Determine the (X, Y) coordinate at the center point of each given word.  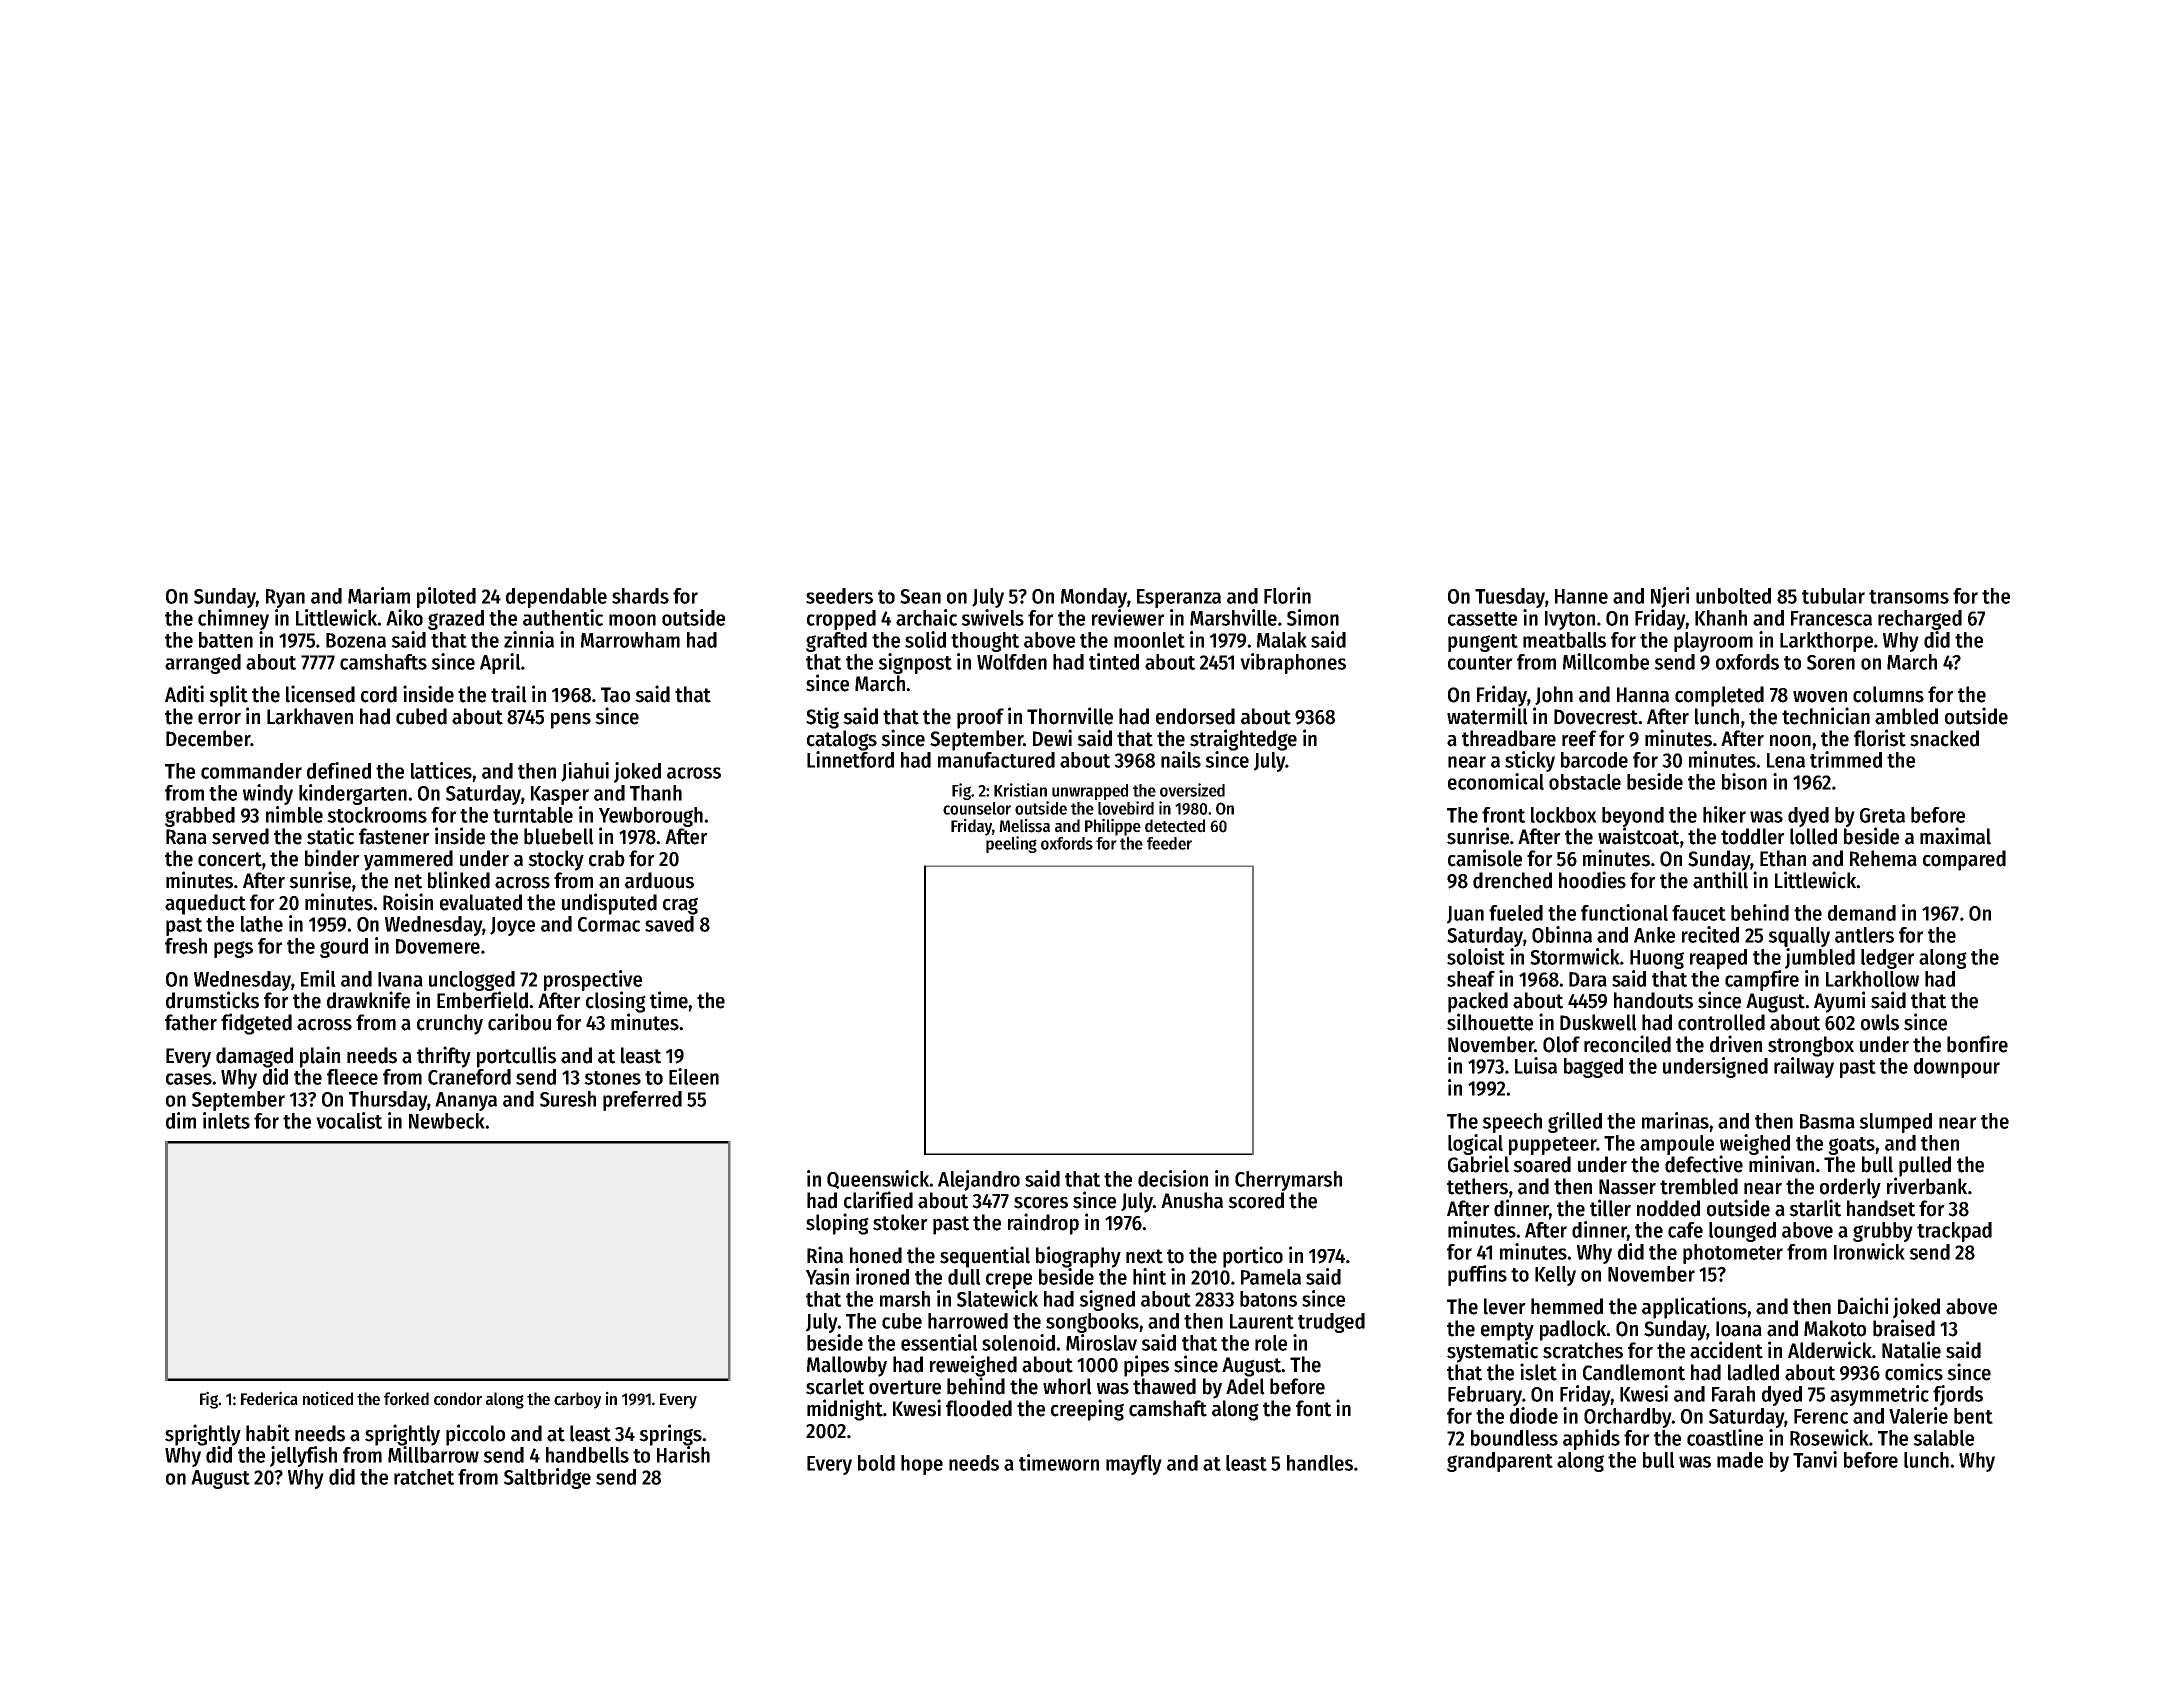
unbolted (1733, 596)
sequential (985, 1257)
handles (1320, 1463)
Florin (1287, 595)
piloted (446, 597)
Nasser (1627, 1187)
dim (181, 1120)
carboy (577, 1400)
